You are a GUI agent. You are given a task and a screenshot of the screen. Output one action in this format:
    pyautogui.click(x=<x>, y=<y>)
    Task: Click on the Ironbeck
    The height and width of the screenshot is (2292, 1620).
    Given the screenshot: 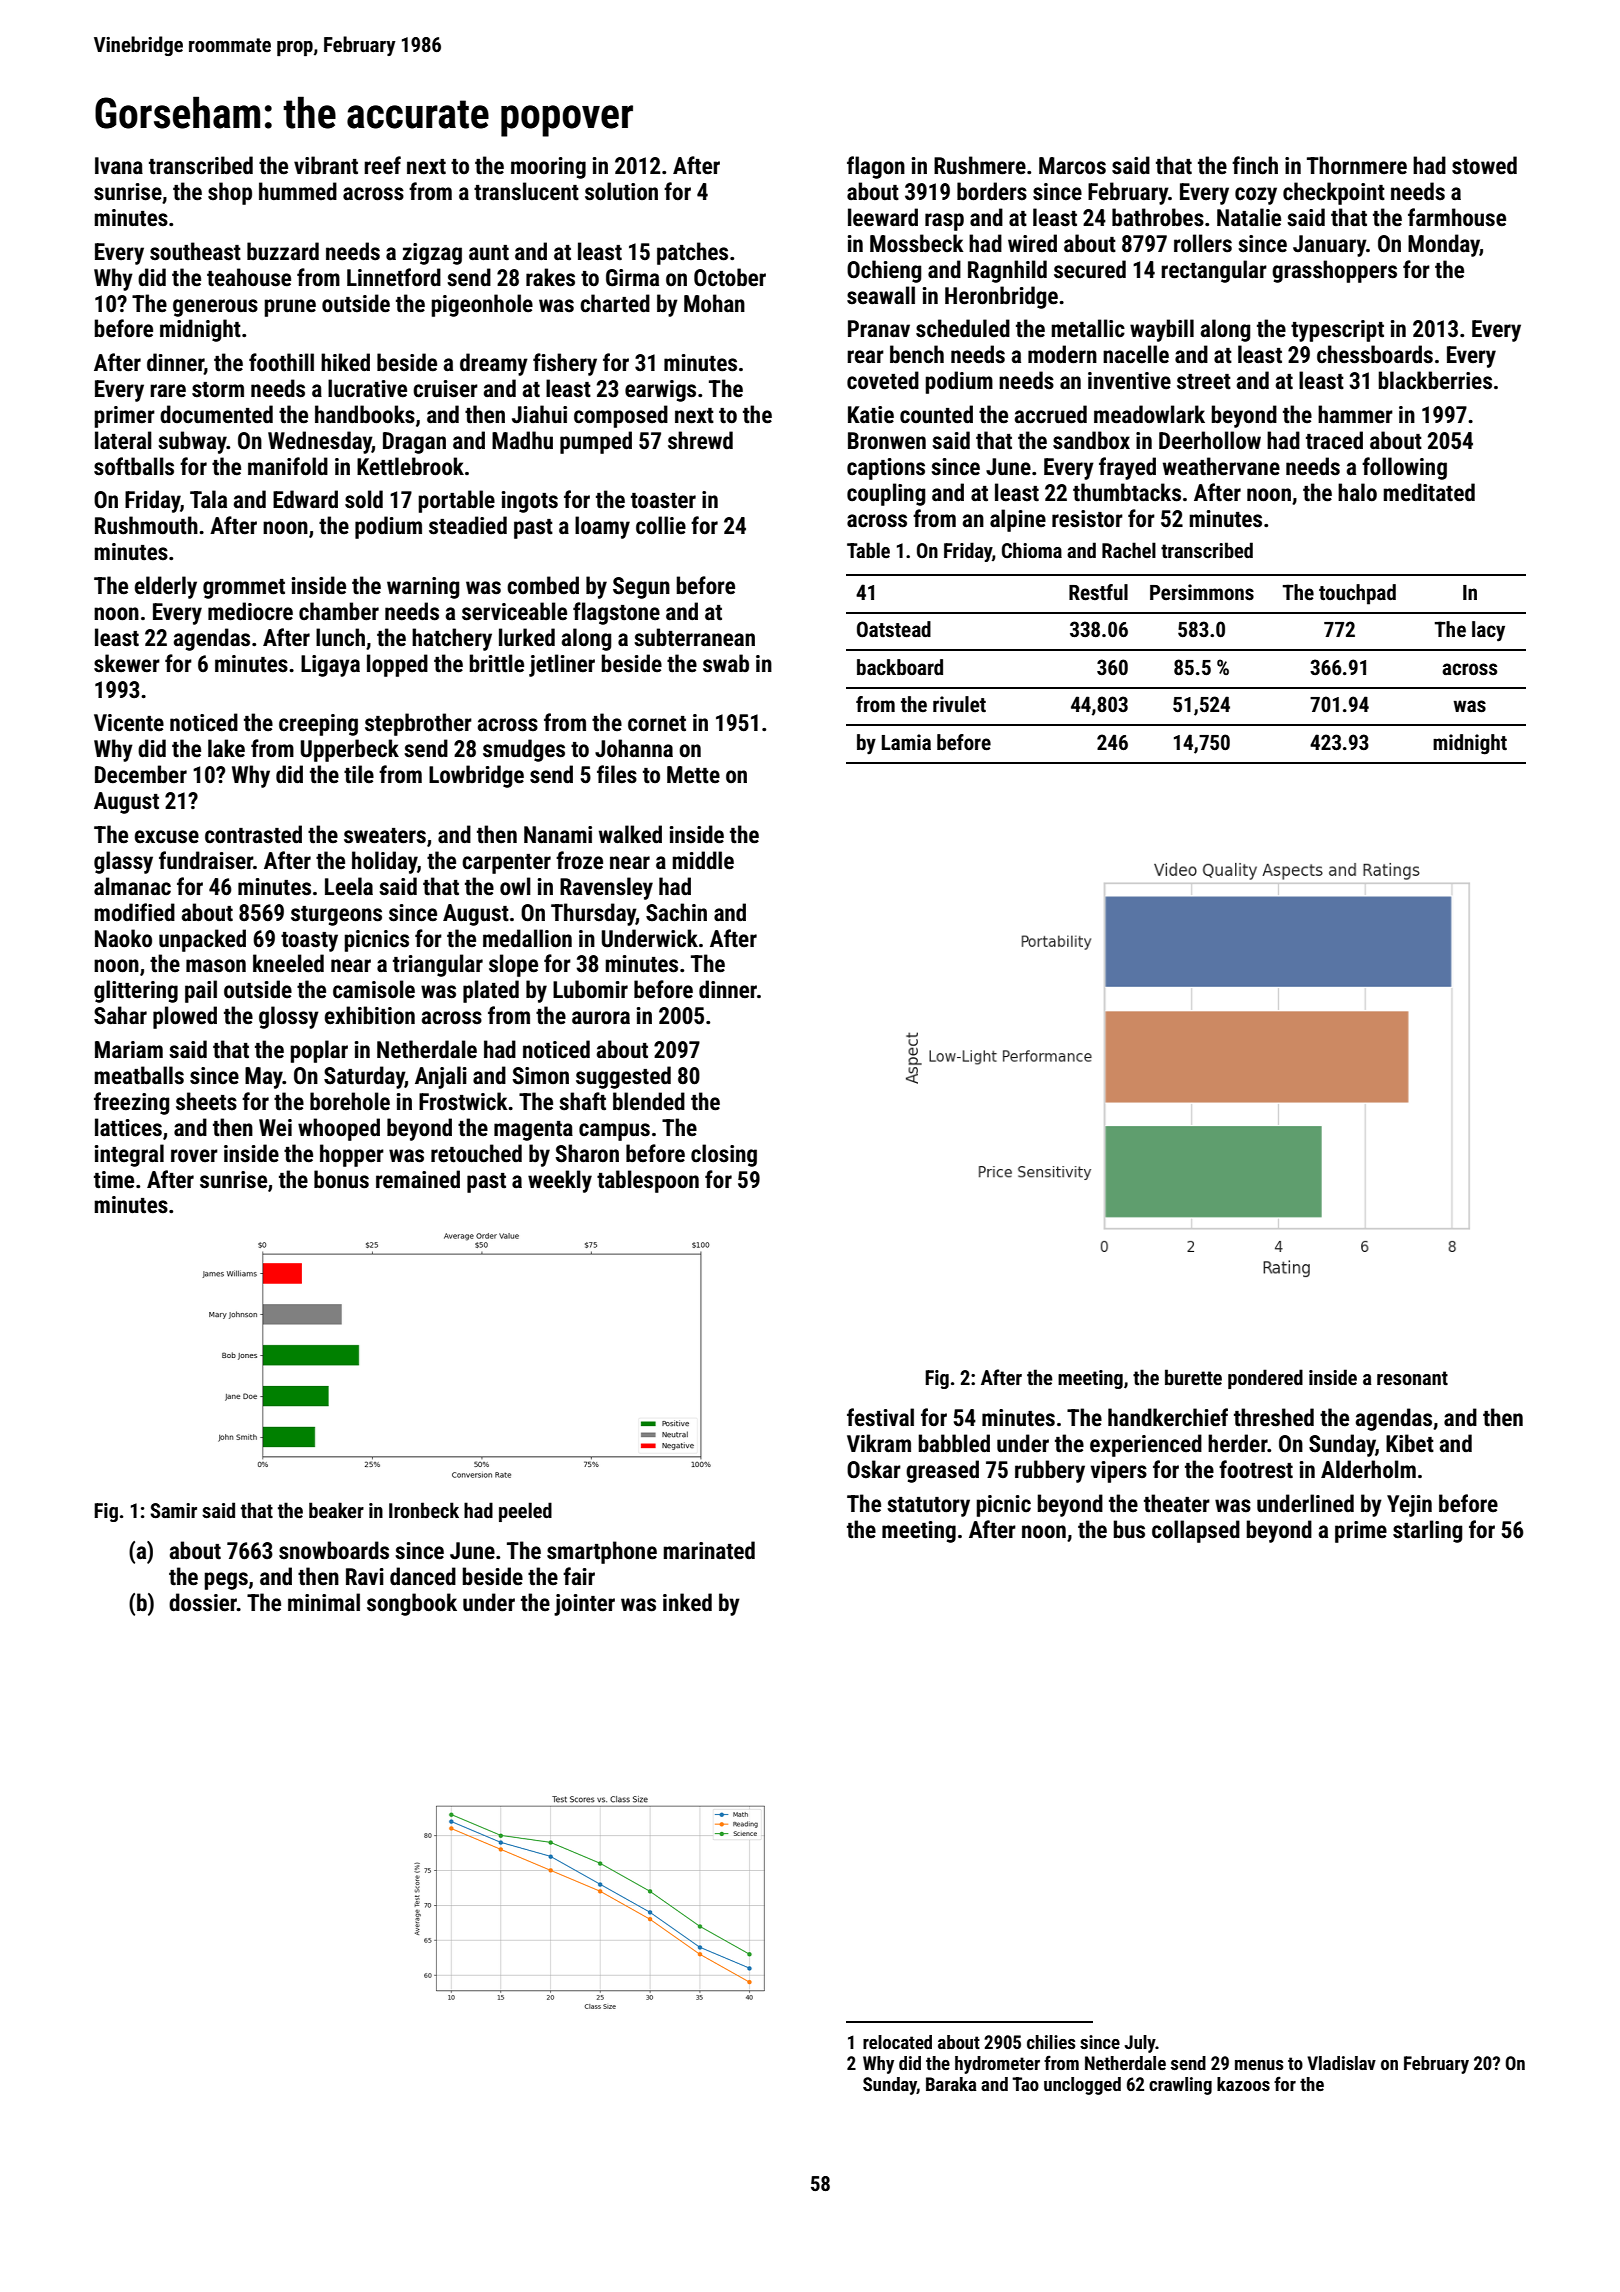 What is the action you would take?
    pyautogui.click(x=424, y=1510)
